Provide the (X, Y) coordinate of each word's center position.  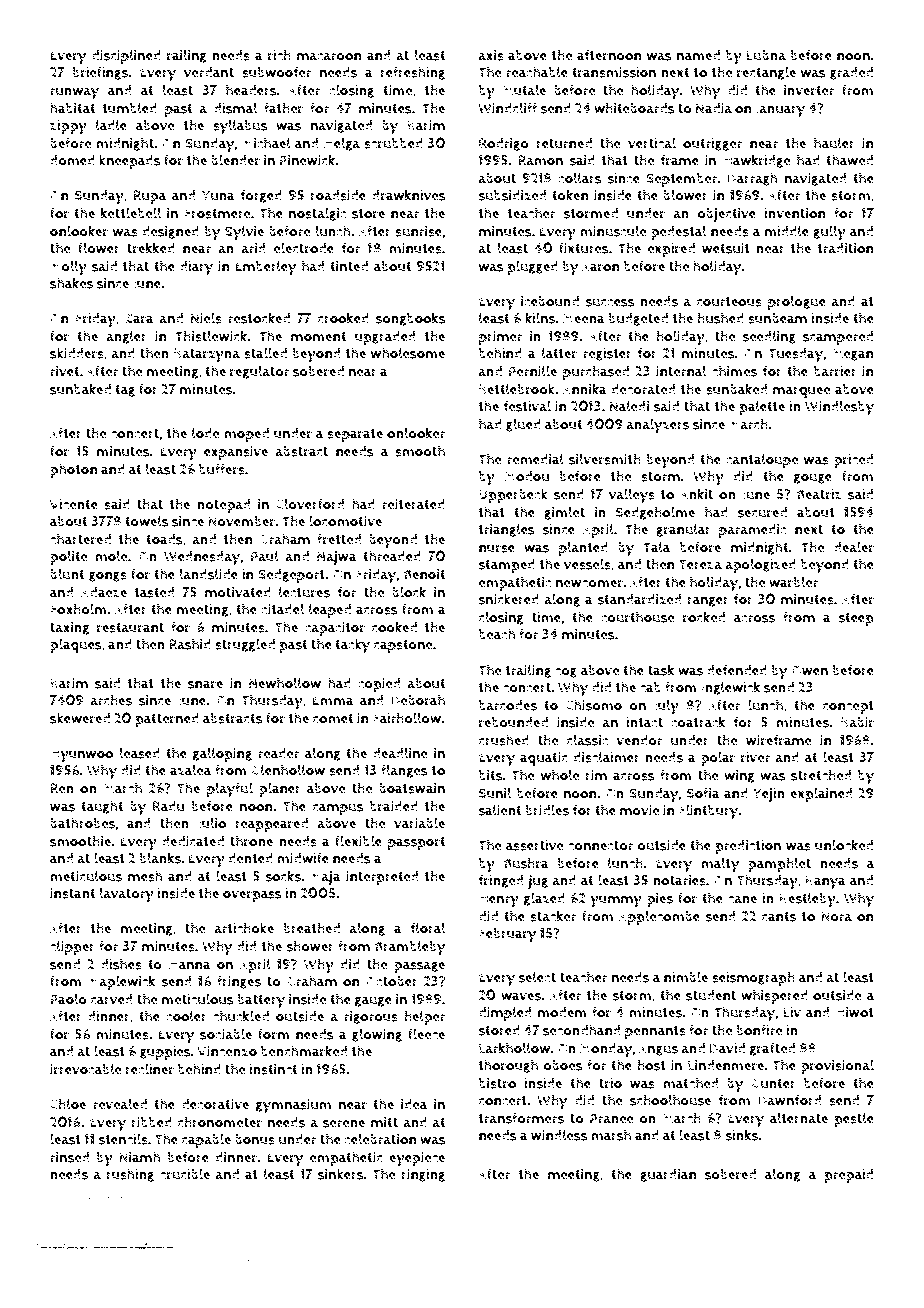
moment (319, 337)
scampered (838, 338)
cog (566, 672)
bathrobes (82, 823)
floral (428, 928)
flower (99, 248)
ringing (423, 1175)
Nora (836, 916)
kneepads (129, 161)
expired (671, 250)
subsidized (512, 195)
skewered (80, 718)
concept (848, 707)
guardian (668, 1175)
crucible (185, 1174)
